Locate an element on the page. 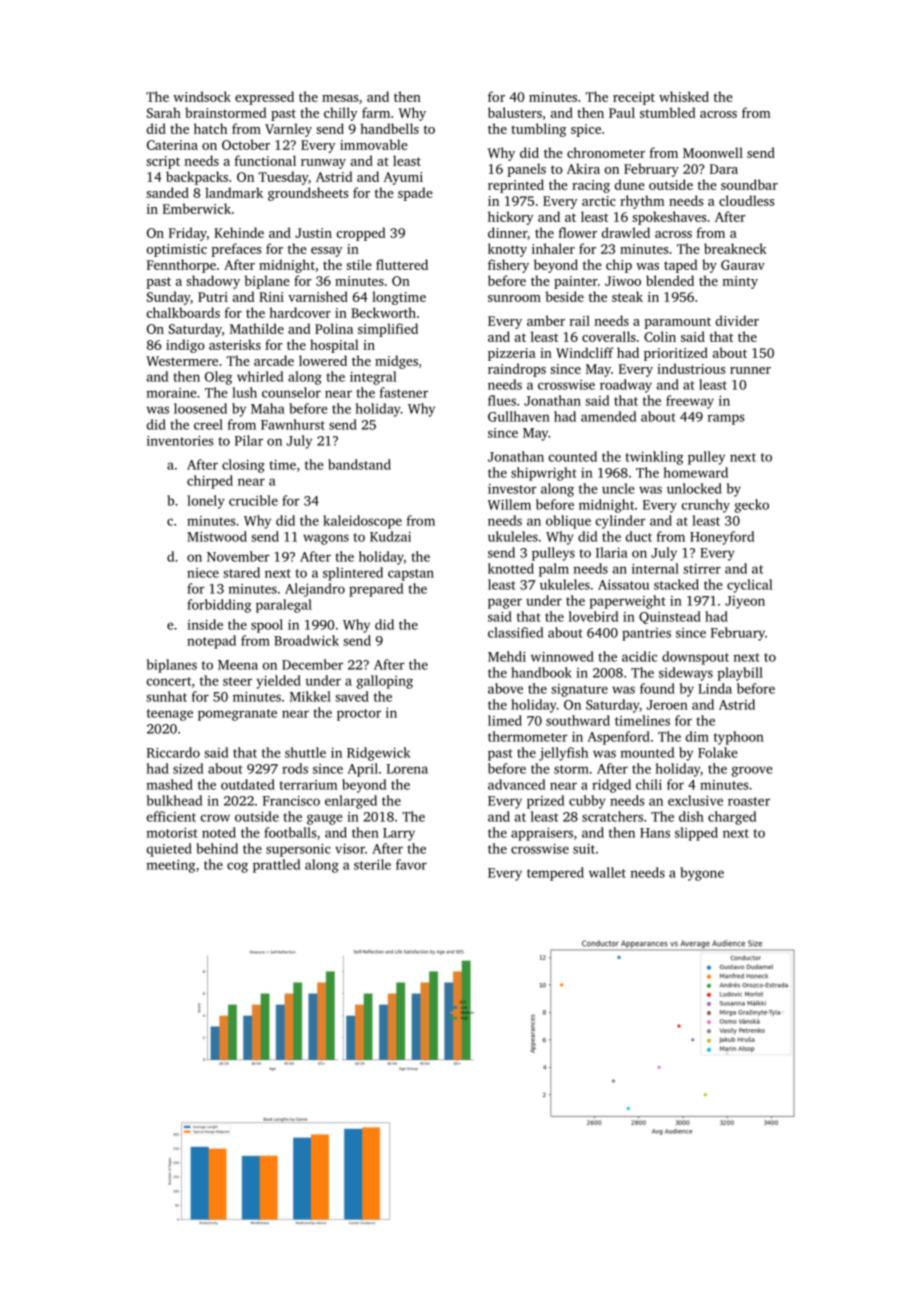  Mehdi is located at coordinates (507, 656).
